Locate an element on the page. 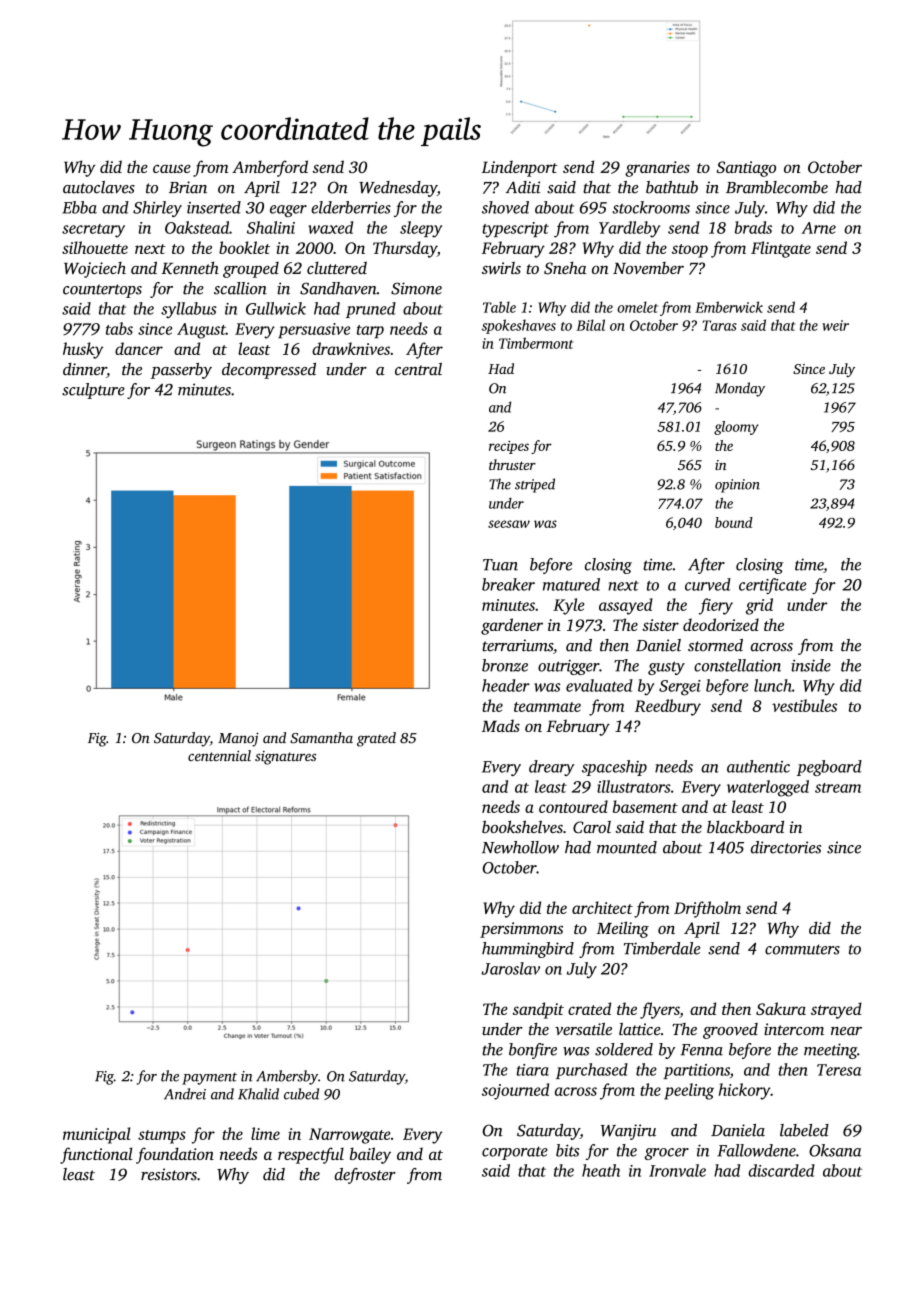  resistors is located at coordinates (169, 1174).
